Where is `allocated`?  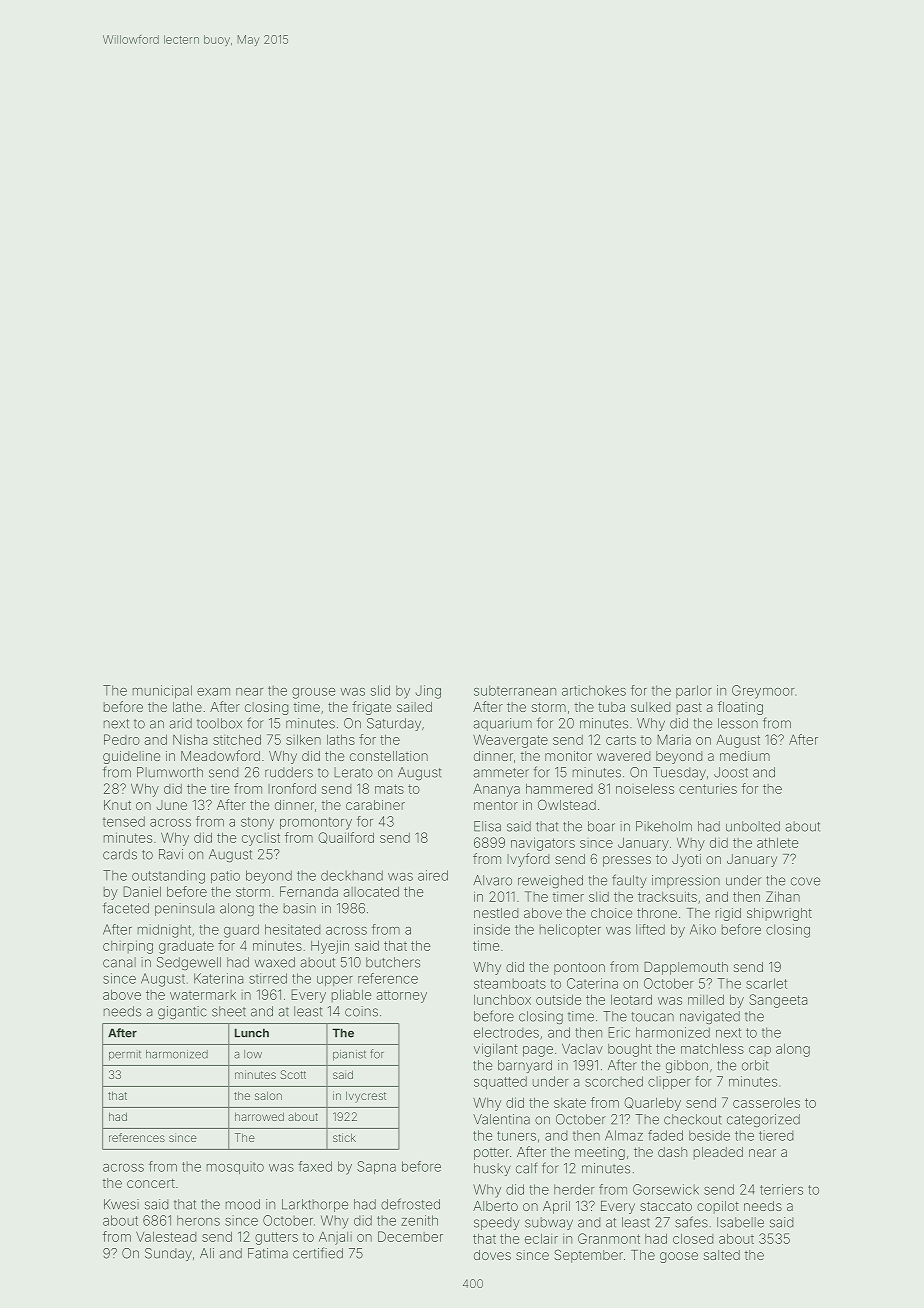
allocated is located at coordinates (371, 891).
